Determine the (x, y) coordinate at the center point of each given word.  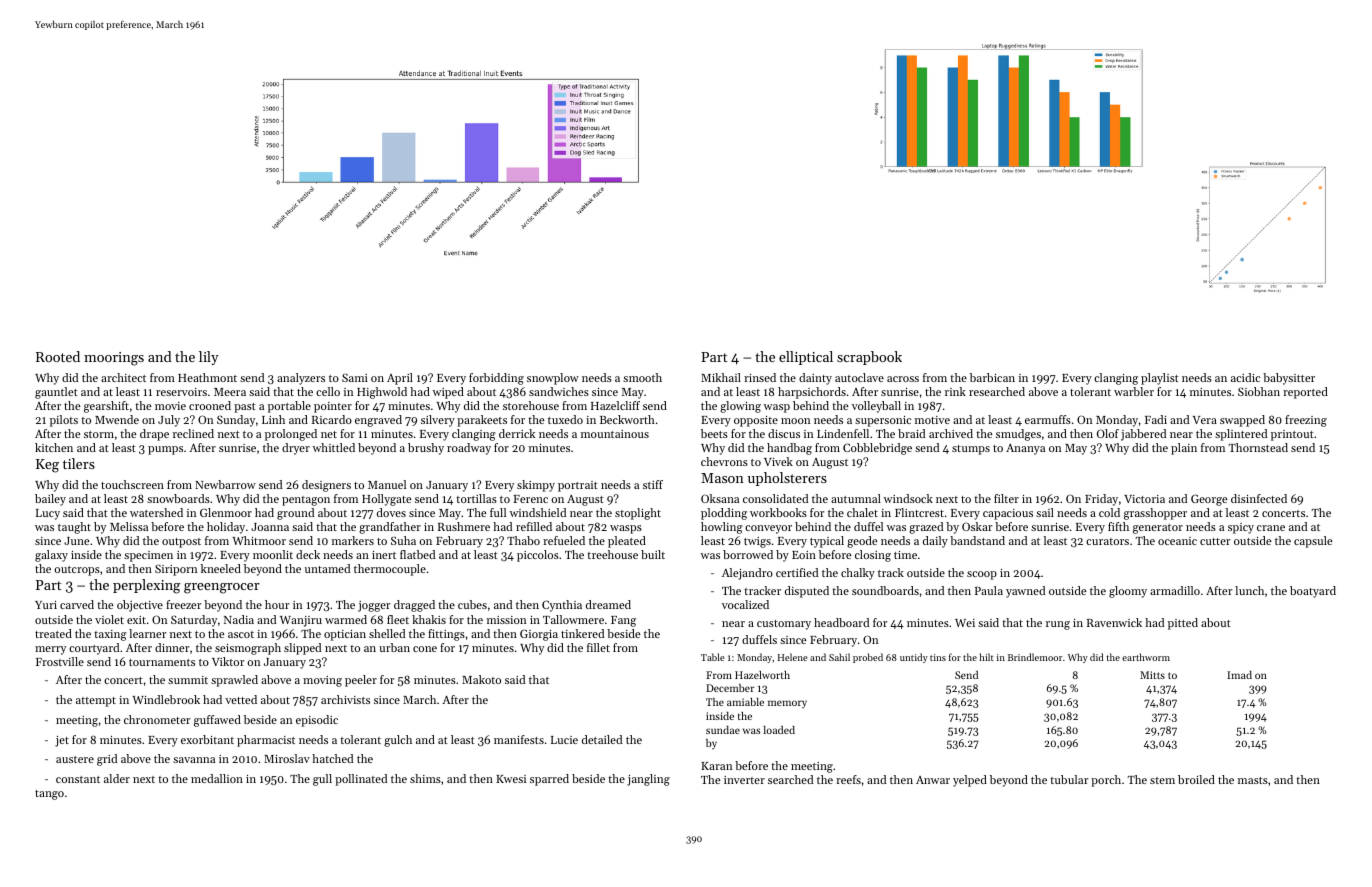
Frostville (60, 661)
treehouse (612, 554)
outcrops (77, 571)
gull (322, 780)
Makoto (481, 679)
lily (209, 358)
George (1209, 500)
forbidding (496, 379)
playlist (1160, 379)
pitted (1183, 624)
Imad (1239, 675)
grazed (926, 528)
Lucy (48, 514)
